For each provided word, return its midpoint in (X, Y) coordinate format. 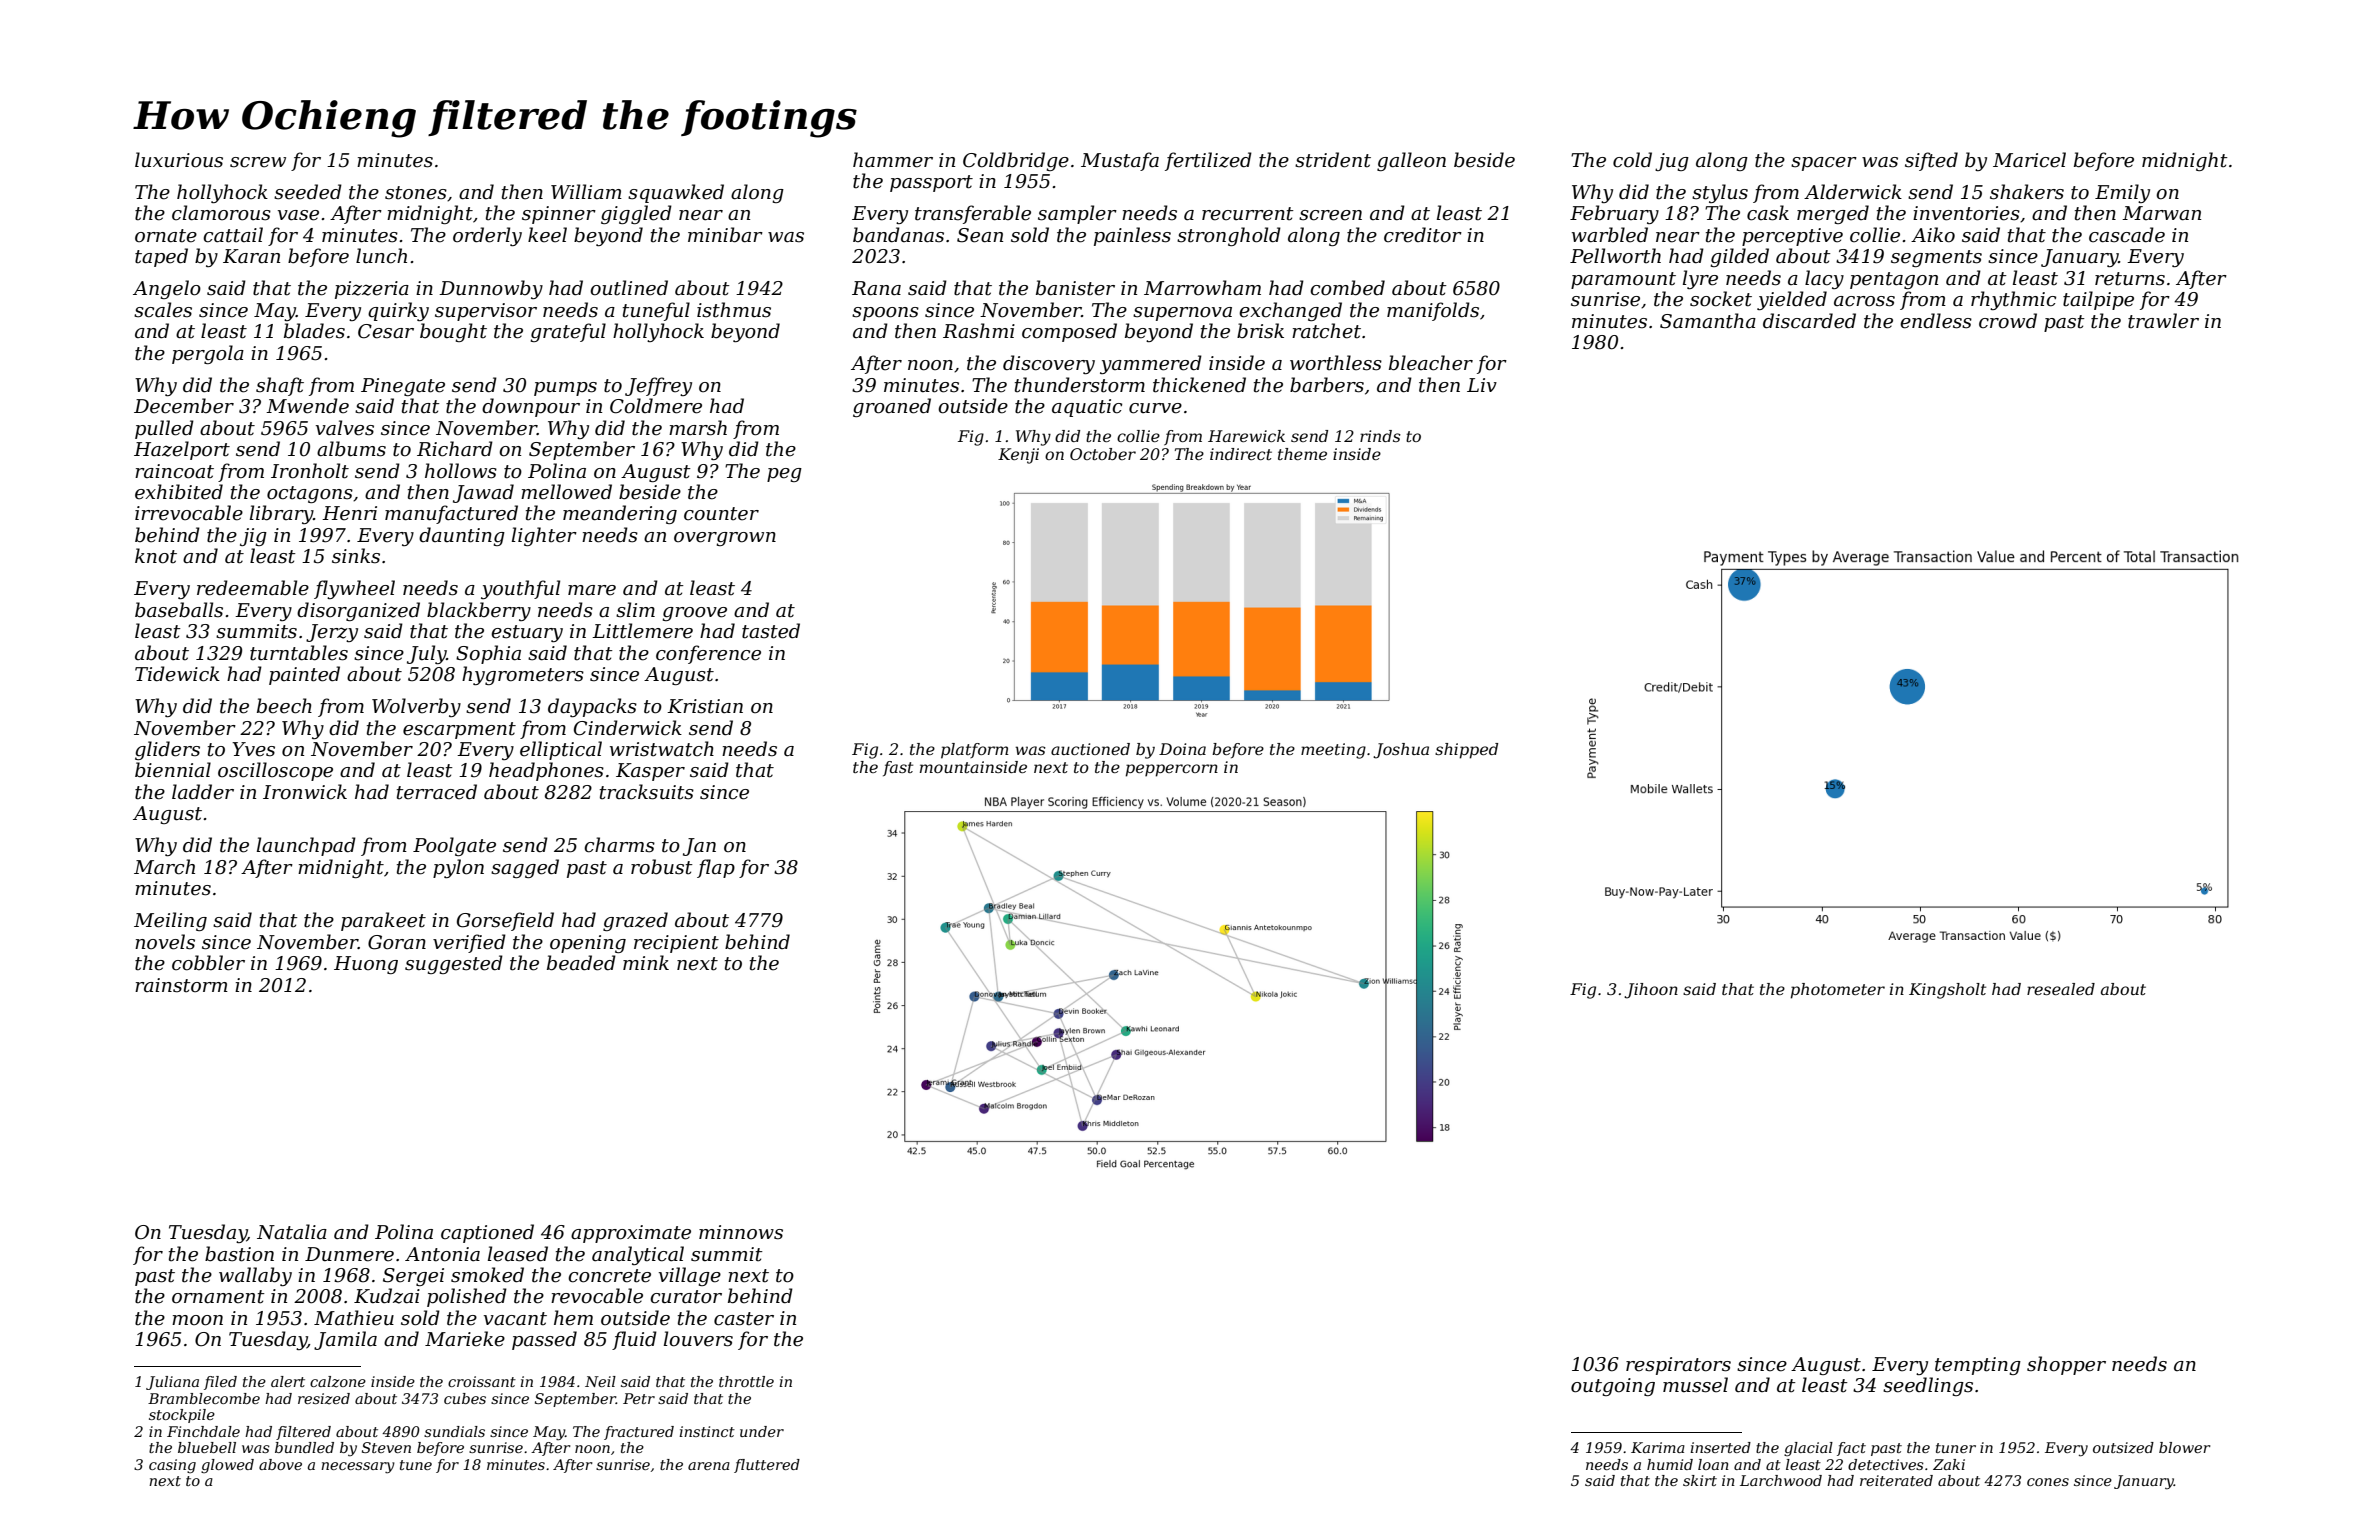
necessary (358, 1467)
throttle (746, 1381)
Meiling (170, 921)
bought (453, 332)
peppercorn (1171, 770)
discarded (1809, 321)
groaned (892, 407)
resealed (2061, 989)
